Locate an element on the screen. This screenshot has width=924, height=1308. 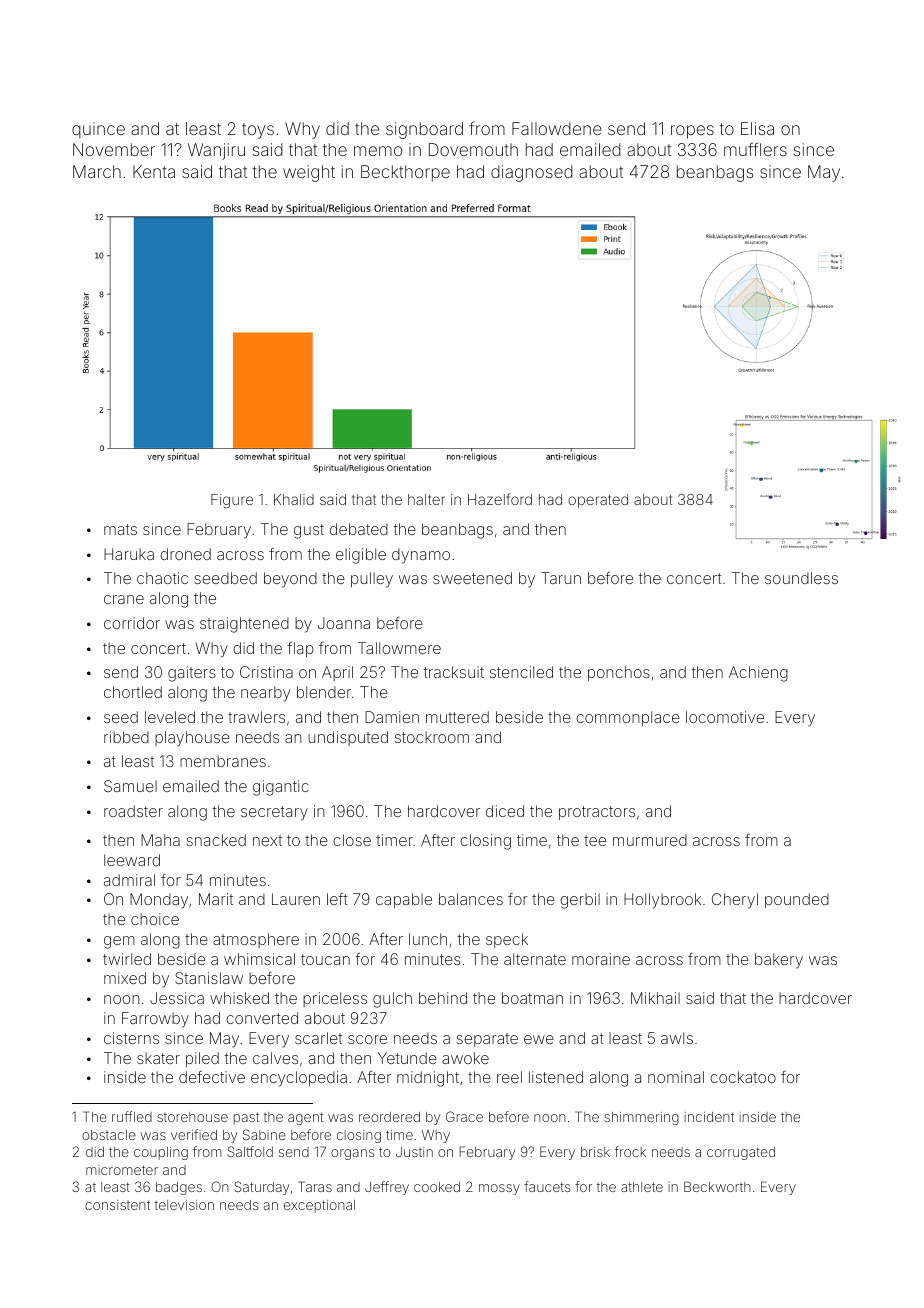
mufflers is located at coordinates (755, 149).
